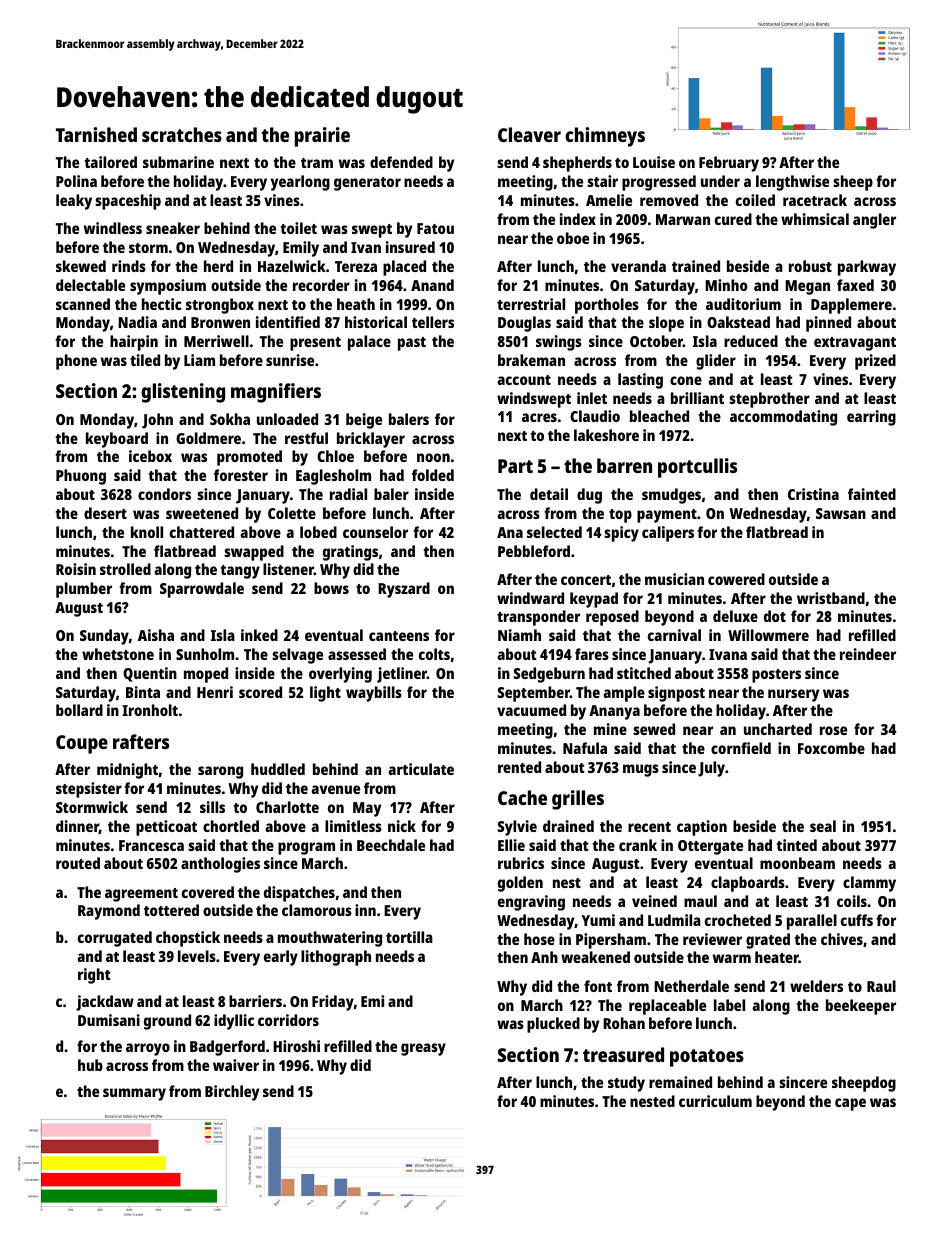 Image resolution: width=952 pixels, height=1233 pixels. What do you see at coordinates (84, 590) in the screenshot?
I see `plumber` at bounding box center [84, 590].
